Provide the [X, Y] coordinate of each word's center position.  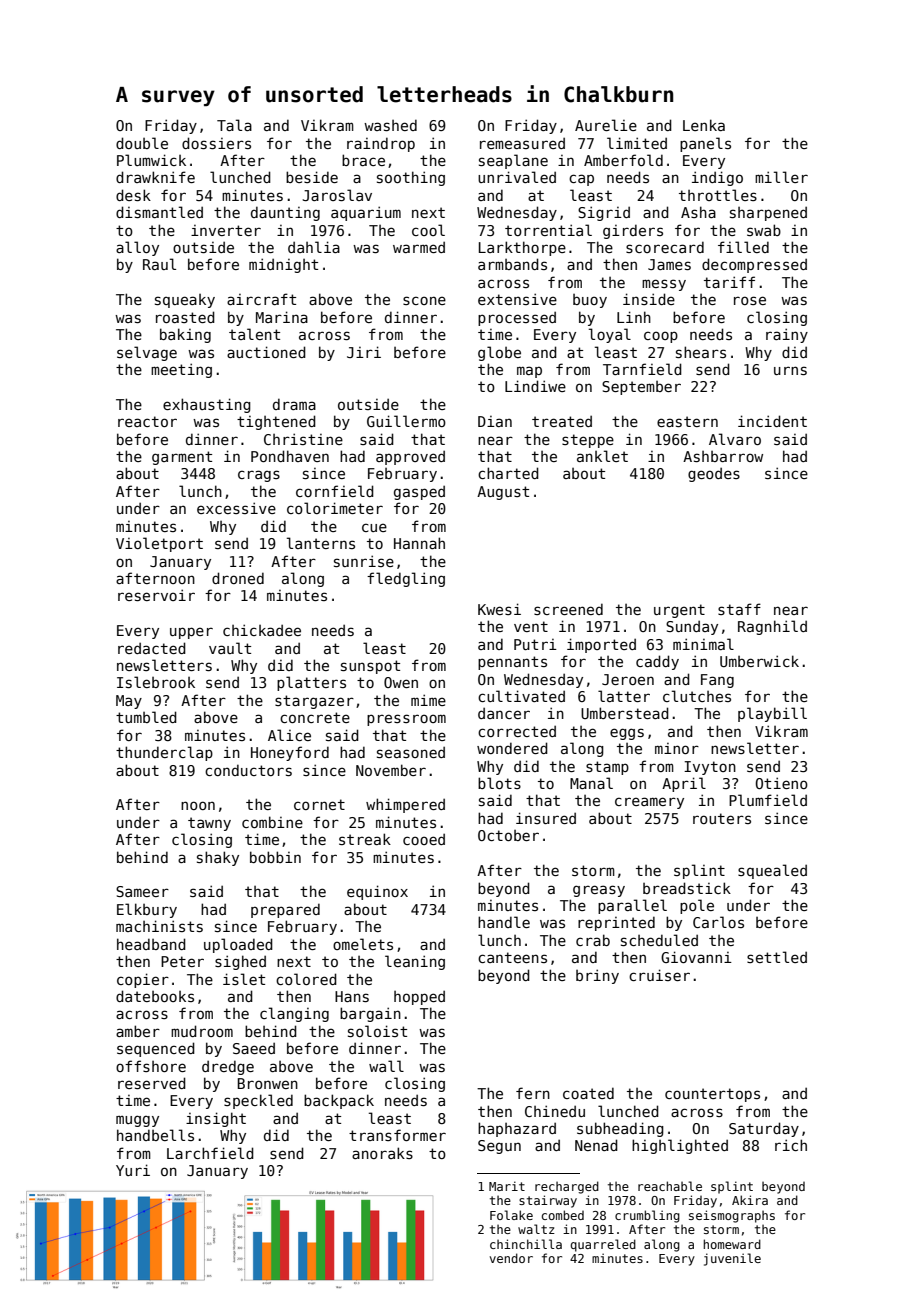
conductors [248, 770]
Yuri [133, 1170]
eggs [627, 734]
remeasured [522, 143]
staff [739, 609]
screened [568, 609]
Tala [234, 125]
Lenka [704, 125]
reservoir [156, 595]
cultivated [521, 696]
